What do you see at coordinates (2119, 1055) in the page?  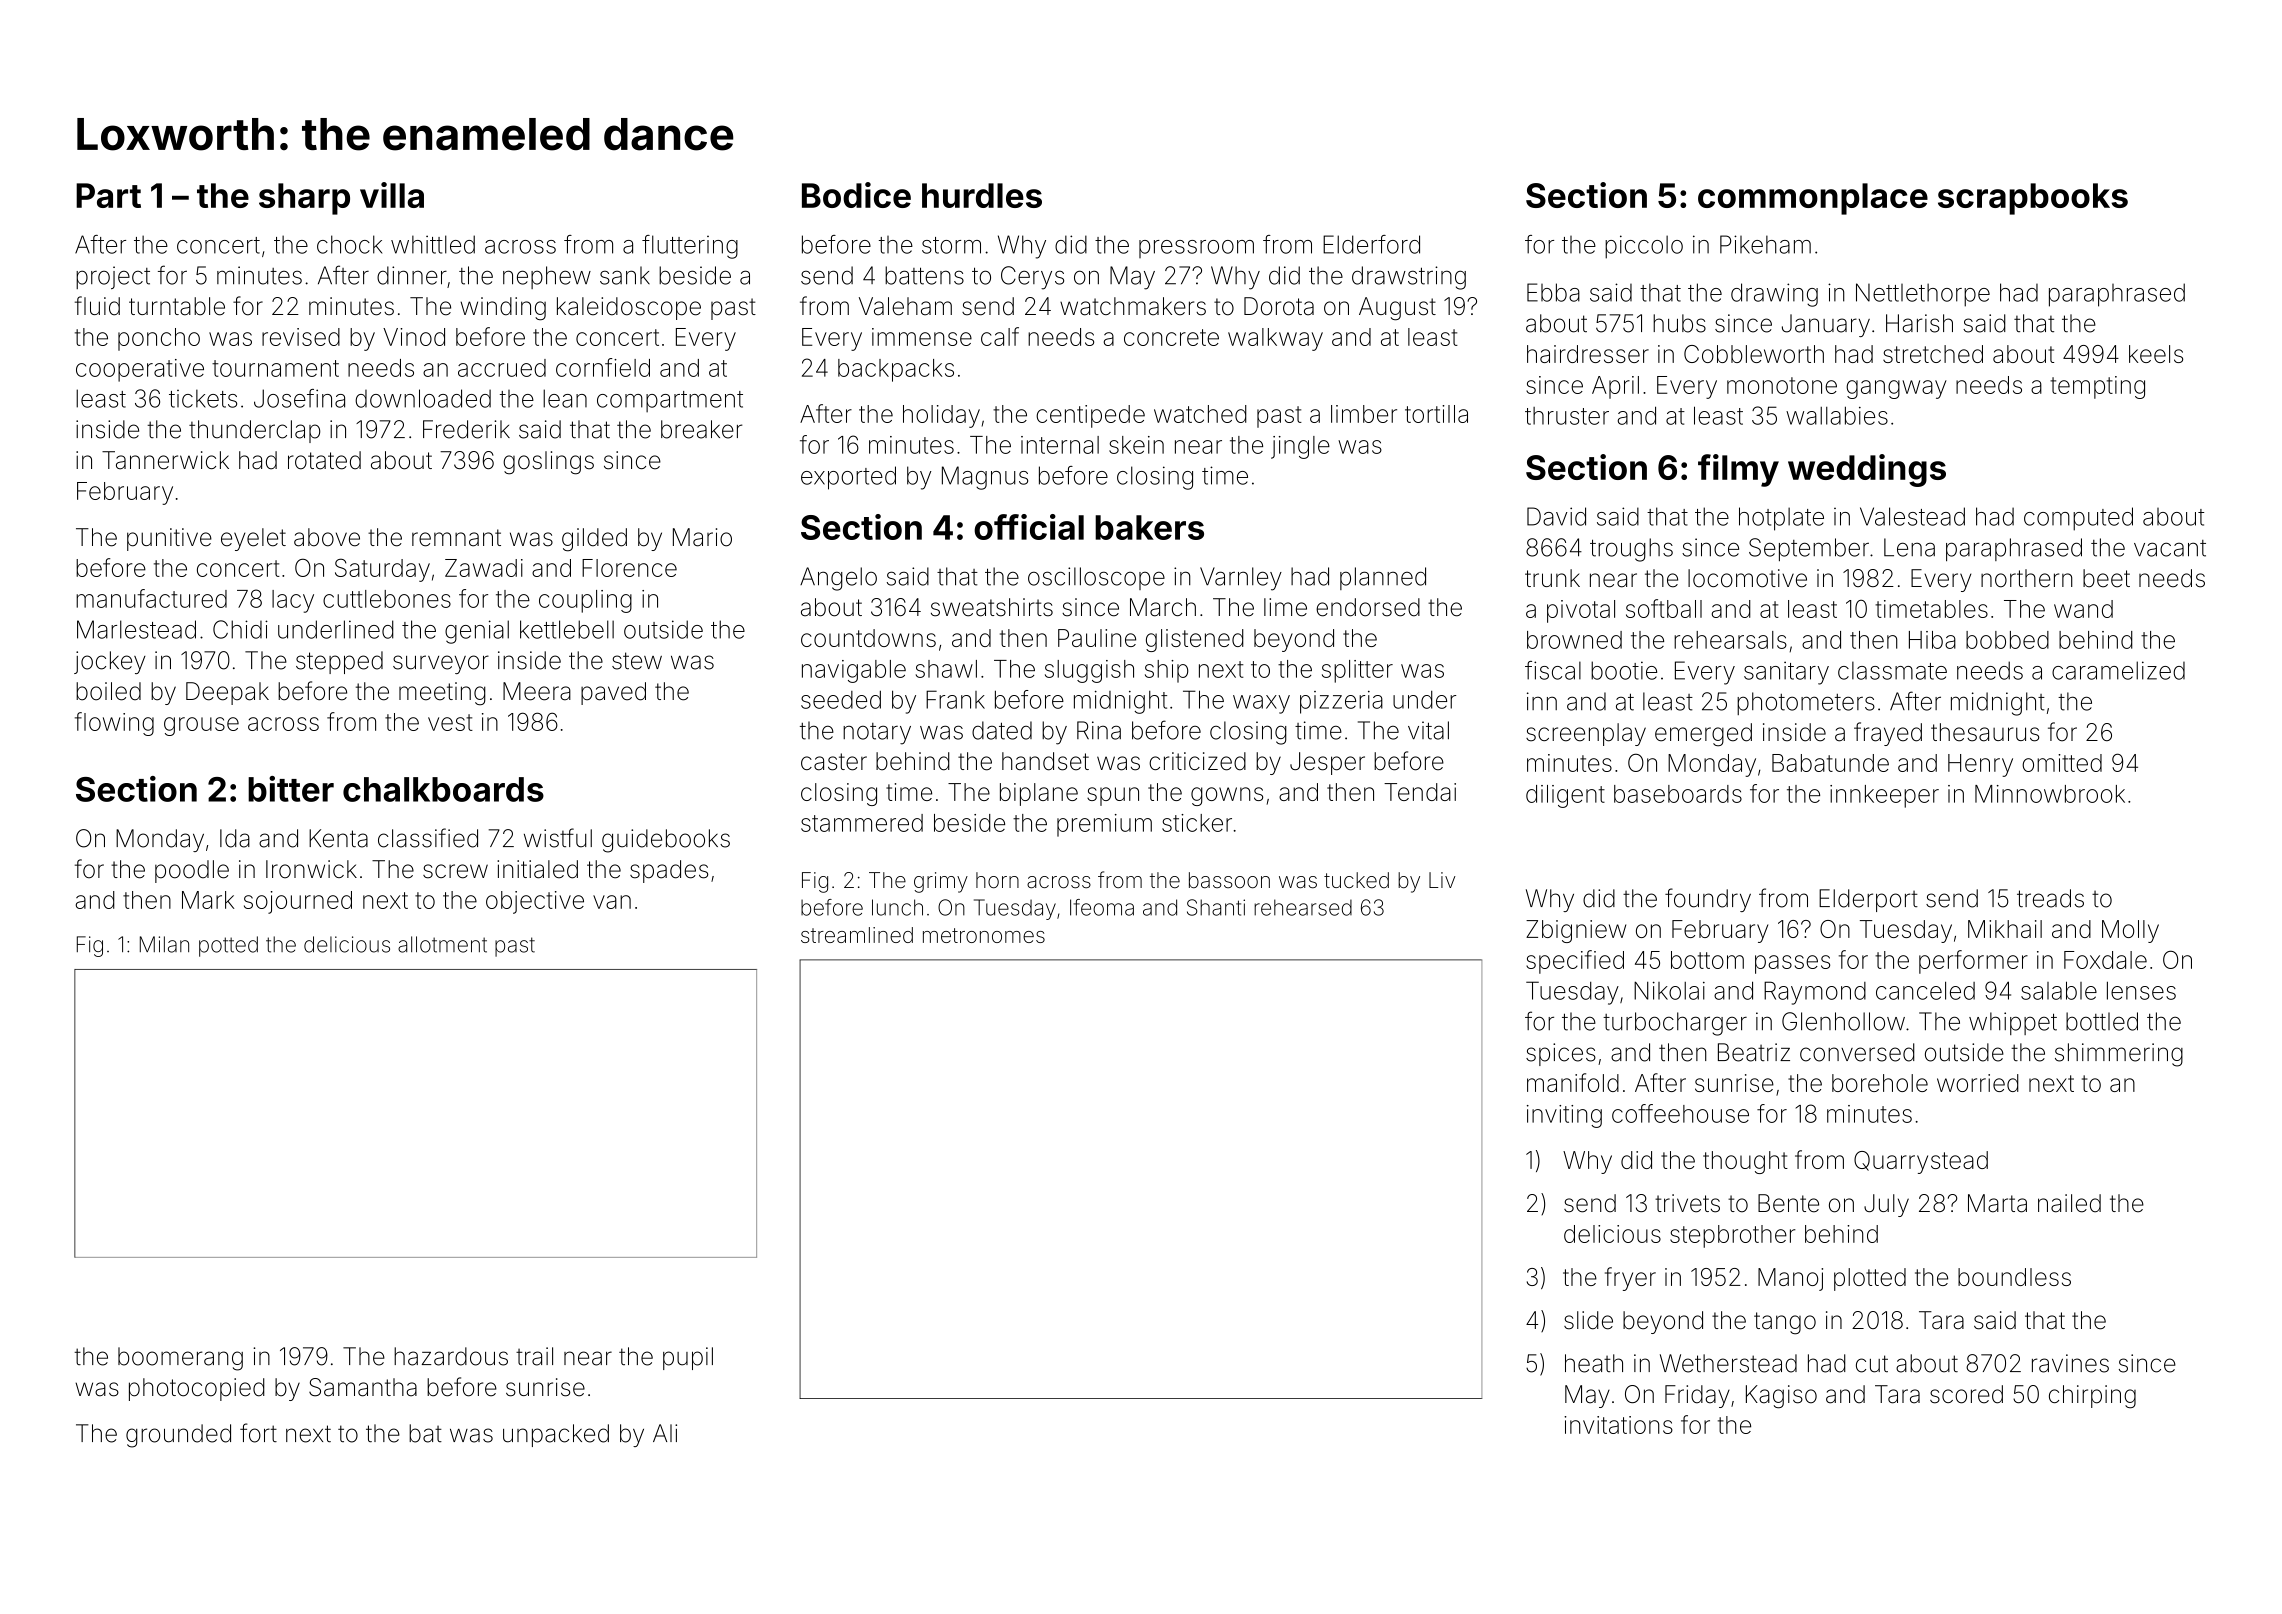 I see `shimmering` at bounding box center [2119, 1055].
